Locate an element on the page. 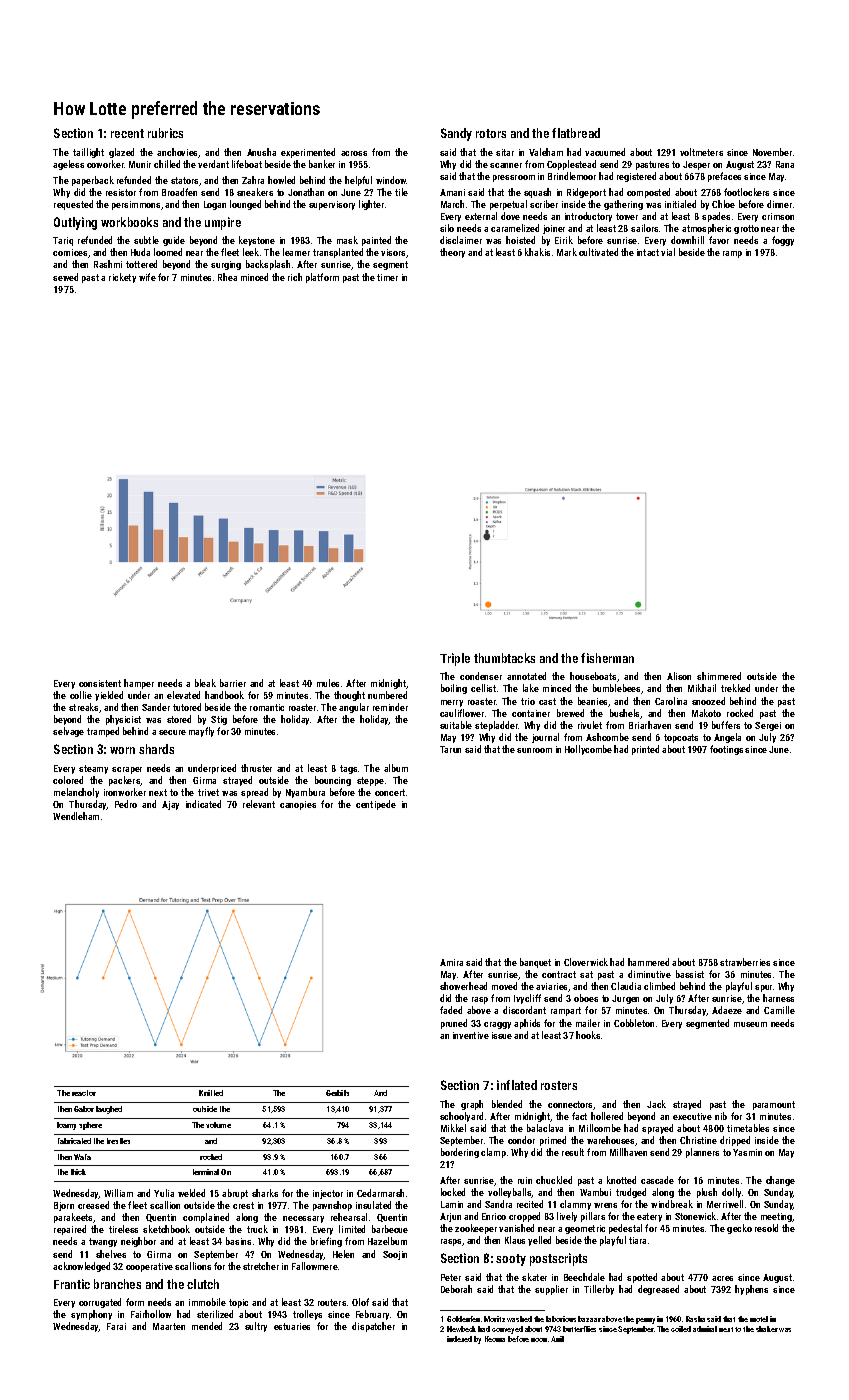 The height and width of the page is (1400, 849). sultry is located at coordinates (256, 1327).
